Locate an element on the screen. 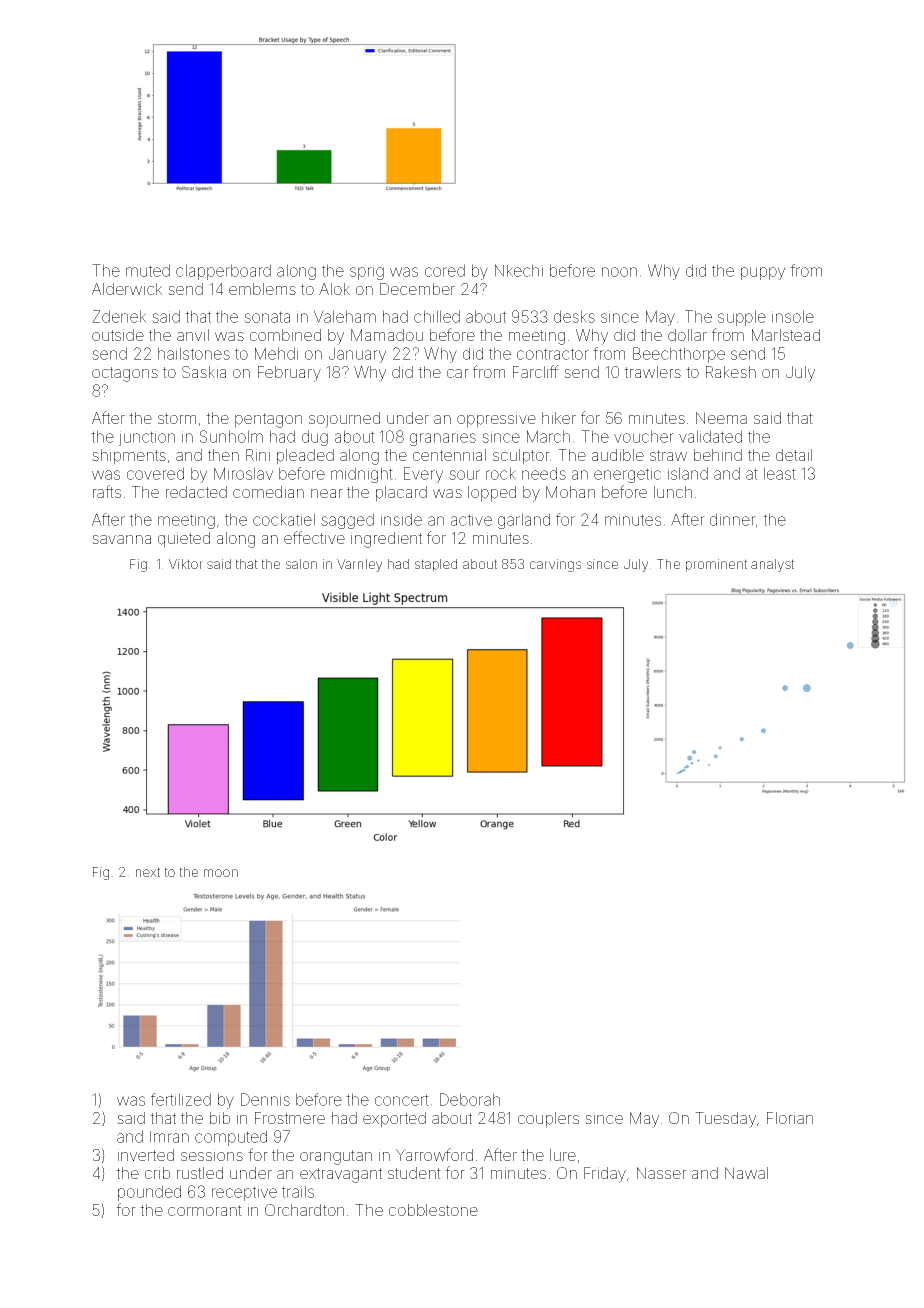 This screenshot has height=1308, width=924. next is located at coordinates (148, 872).
